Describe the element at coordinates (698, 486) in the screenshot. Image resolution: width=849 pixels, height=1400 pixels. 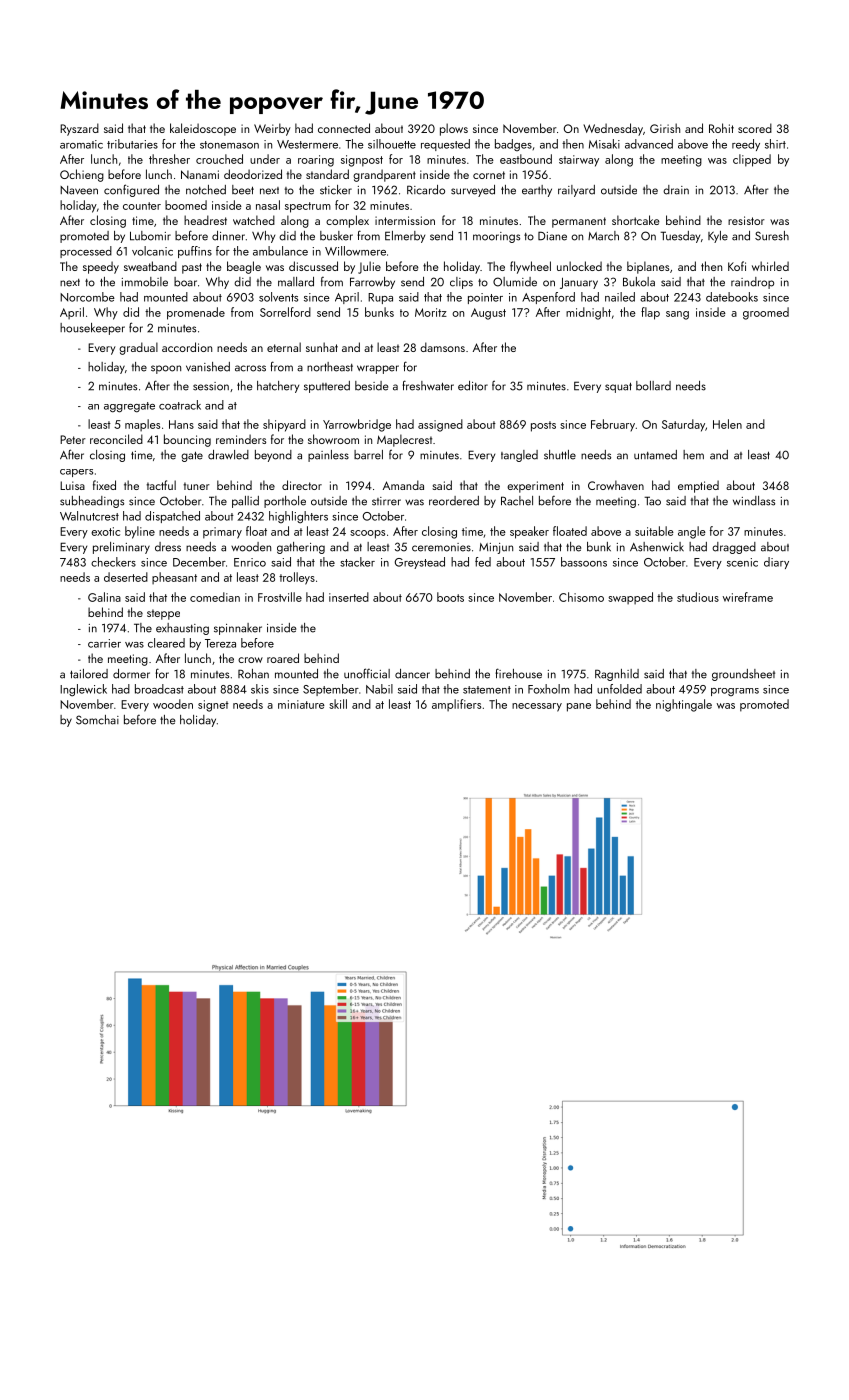
I see `emptied` at that location.
